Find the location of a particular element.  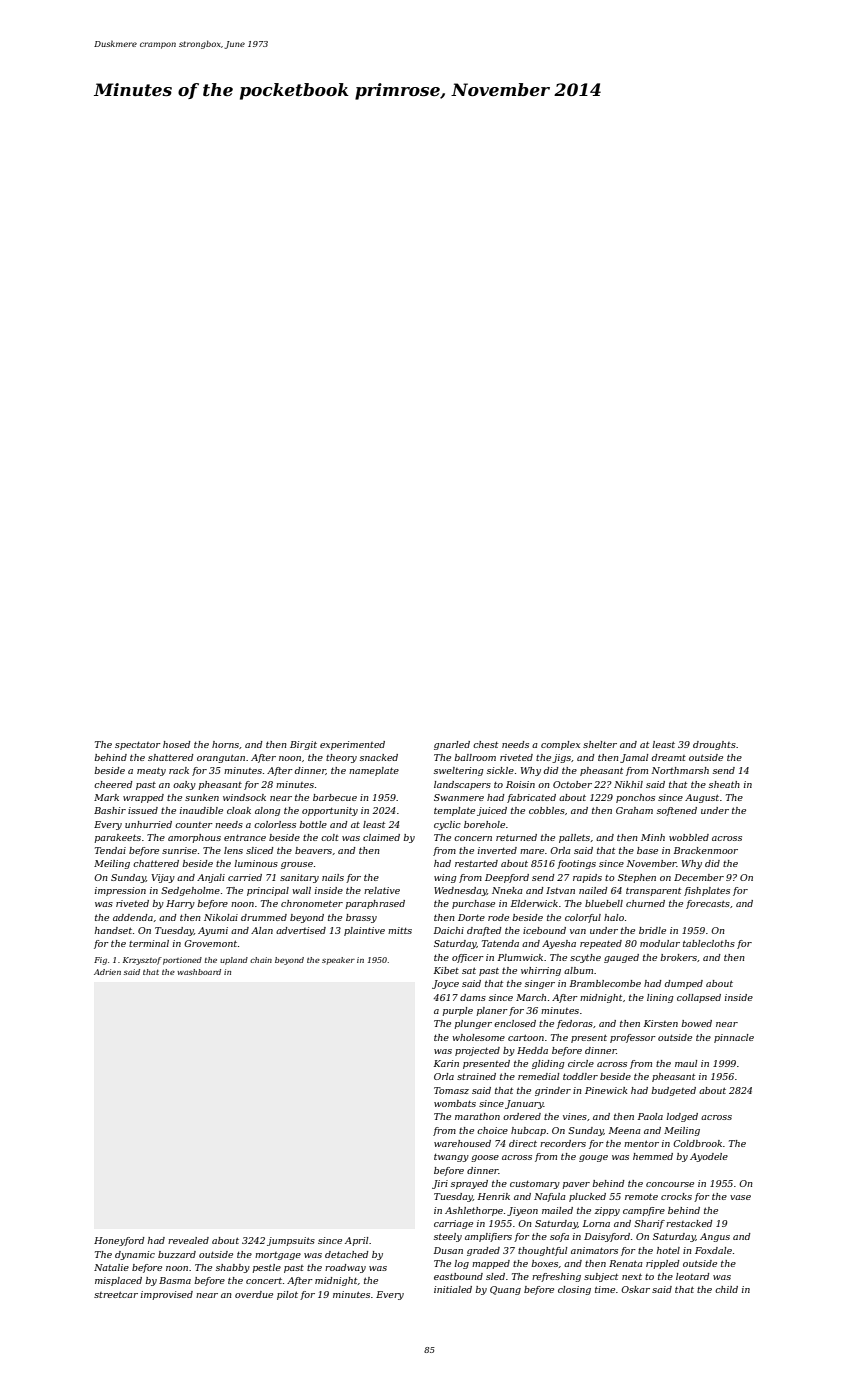

maul is located at coordinates (686, 1063).
